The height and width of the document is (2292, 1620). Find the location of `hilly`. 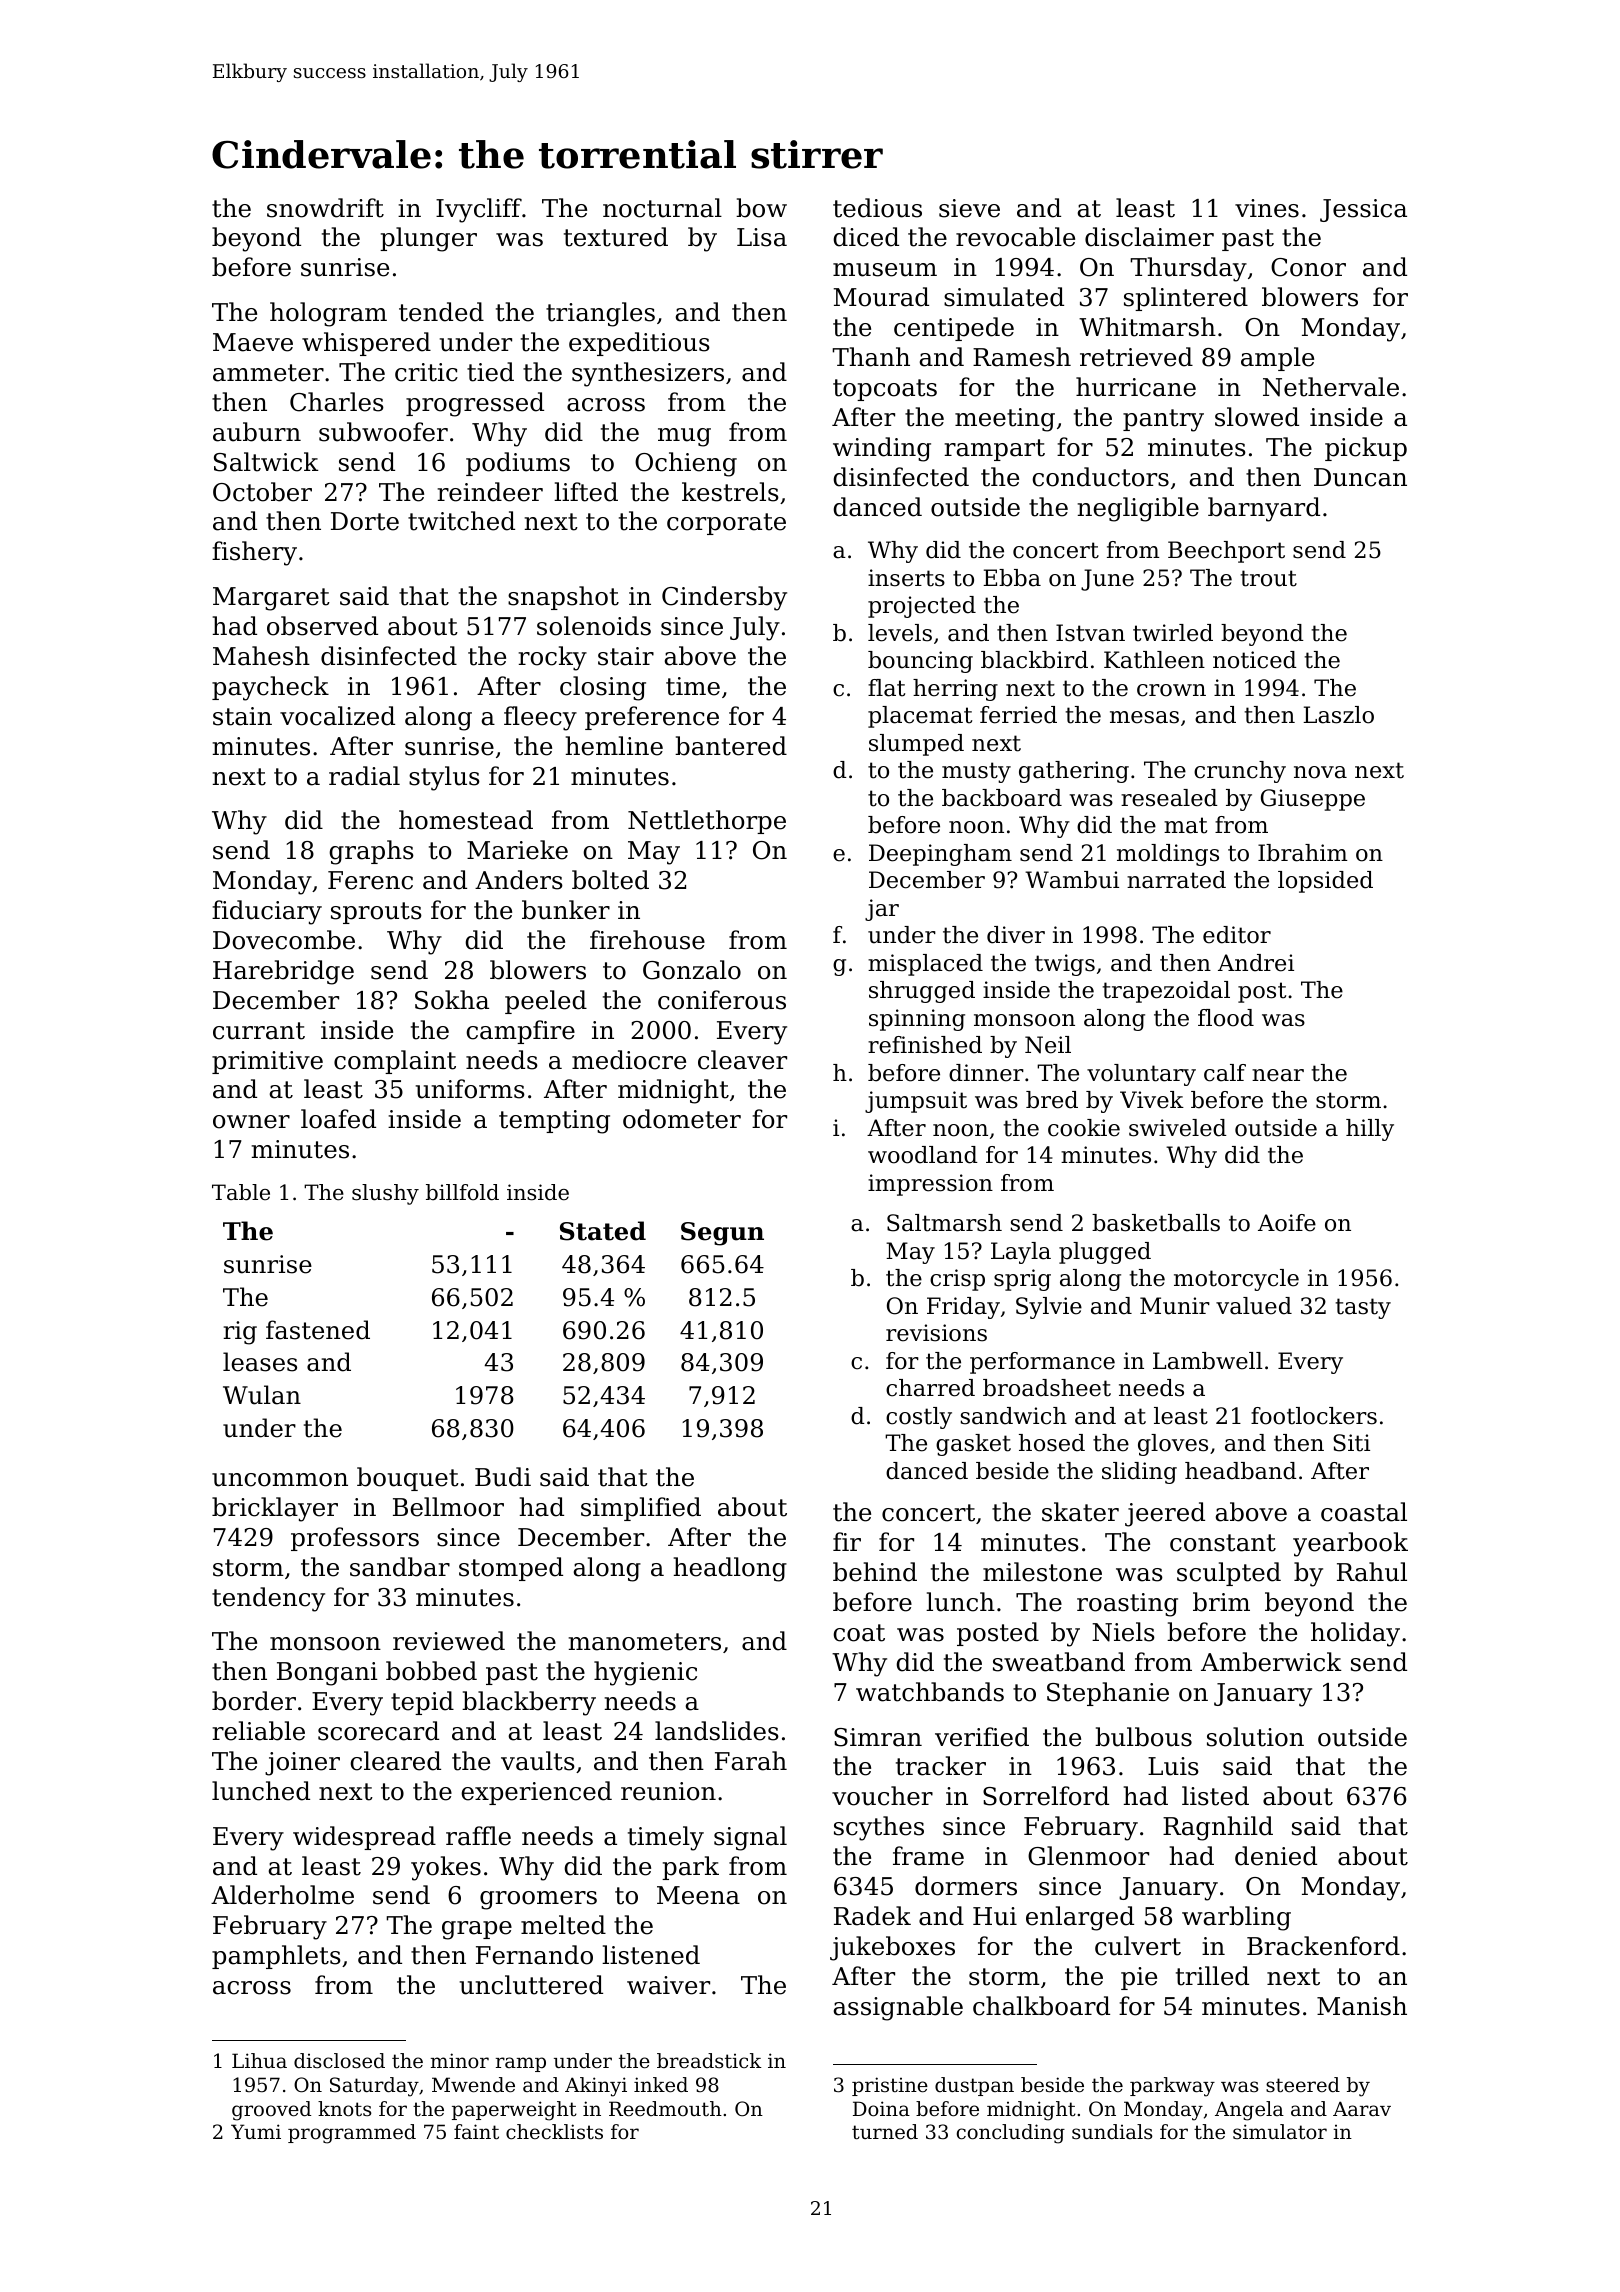

hilly is located at coordinates (1370, 1130).
